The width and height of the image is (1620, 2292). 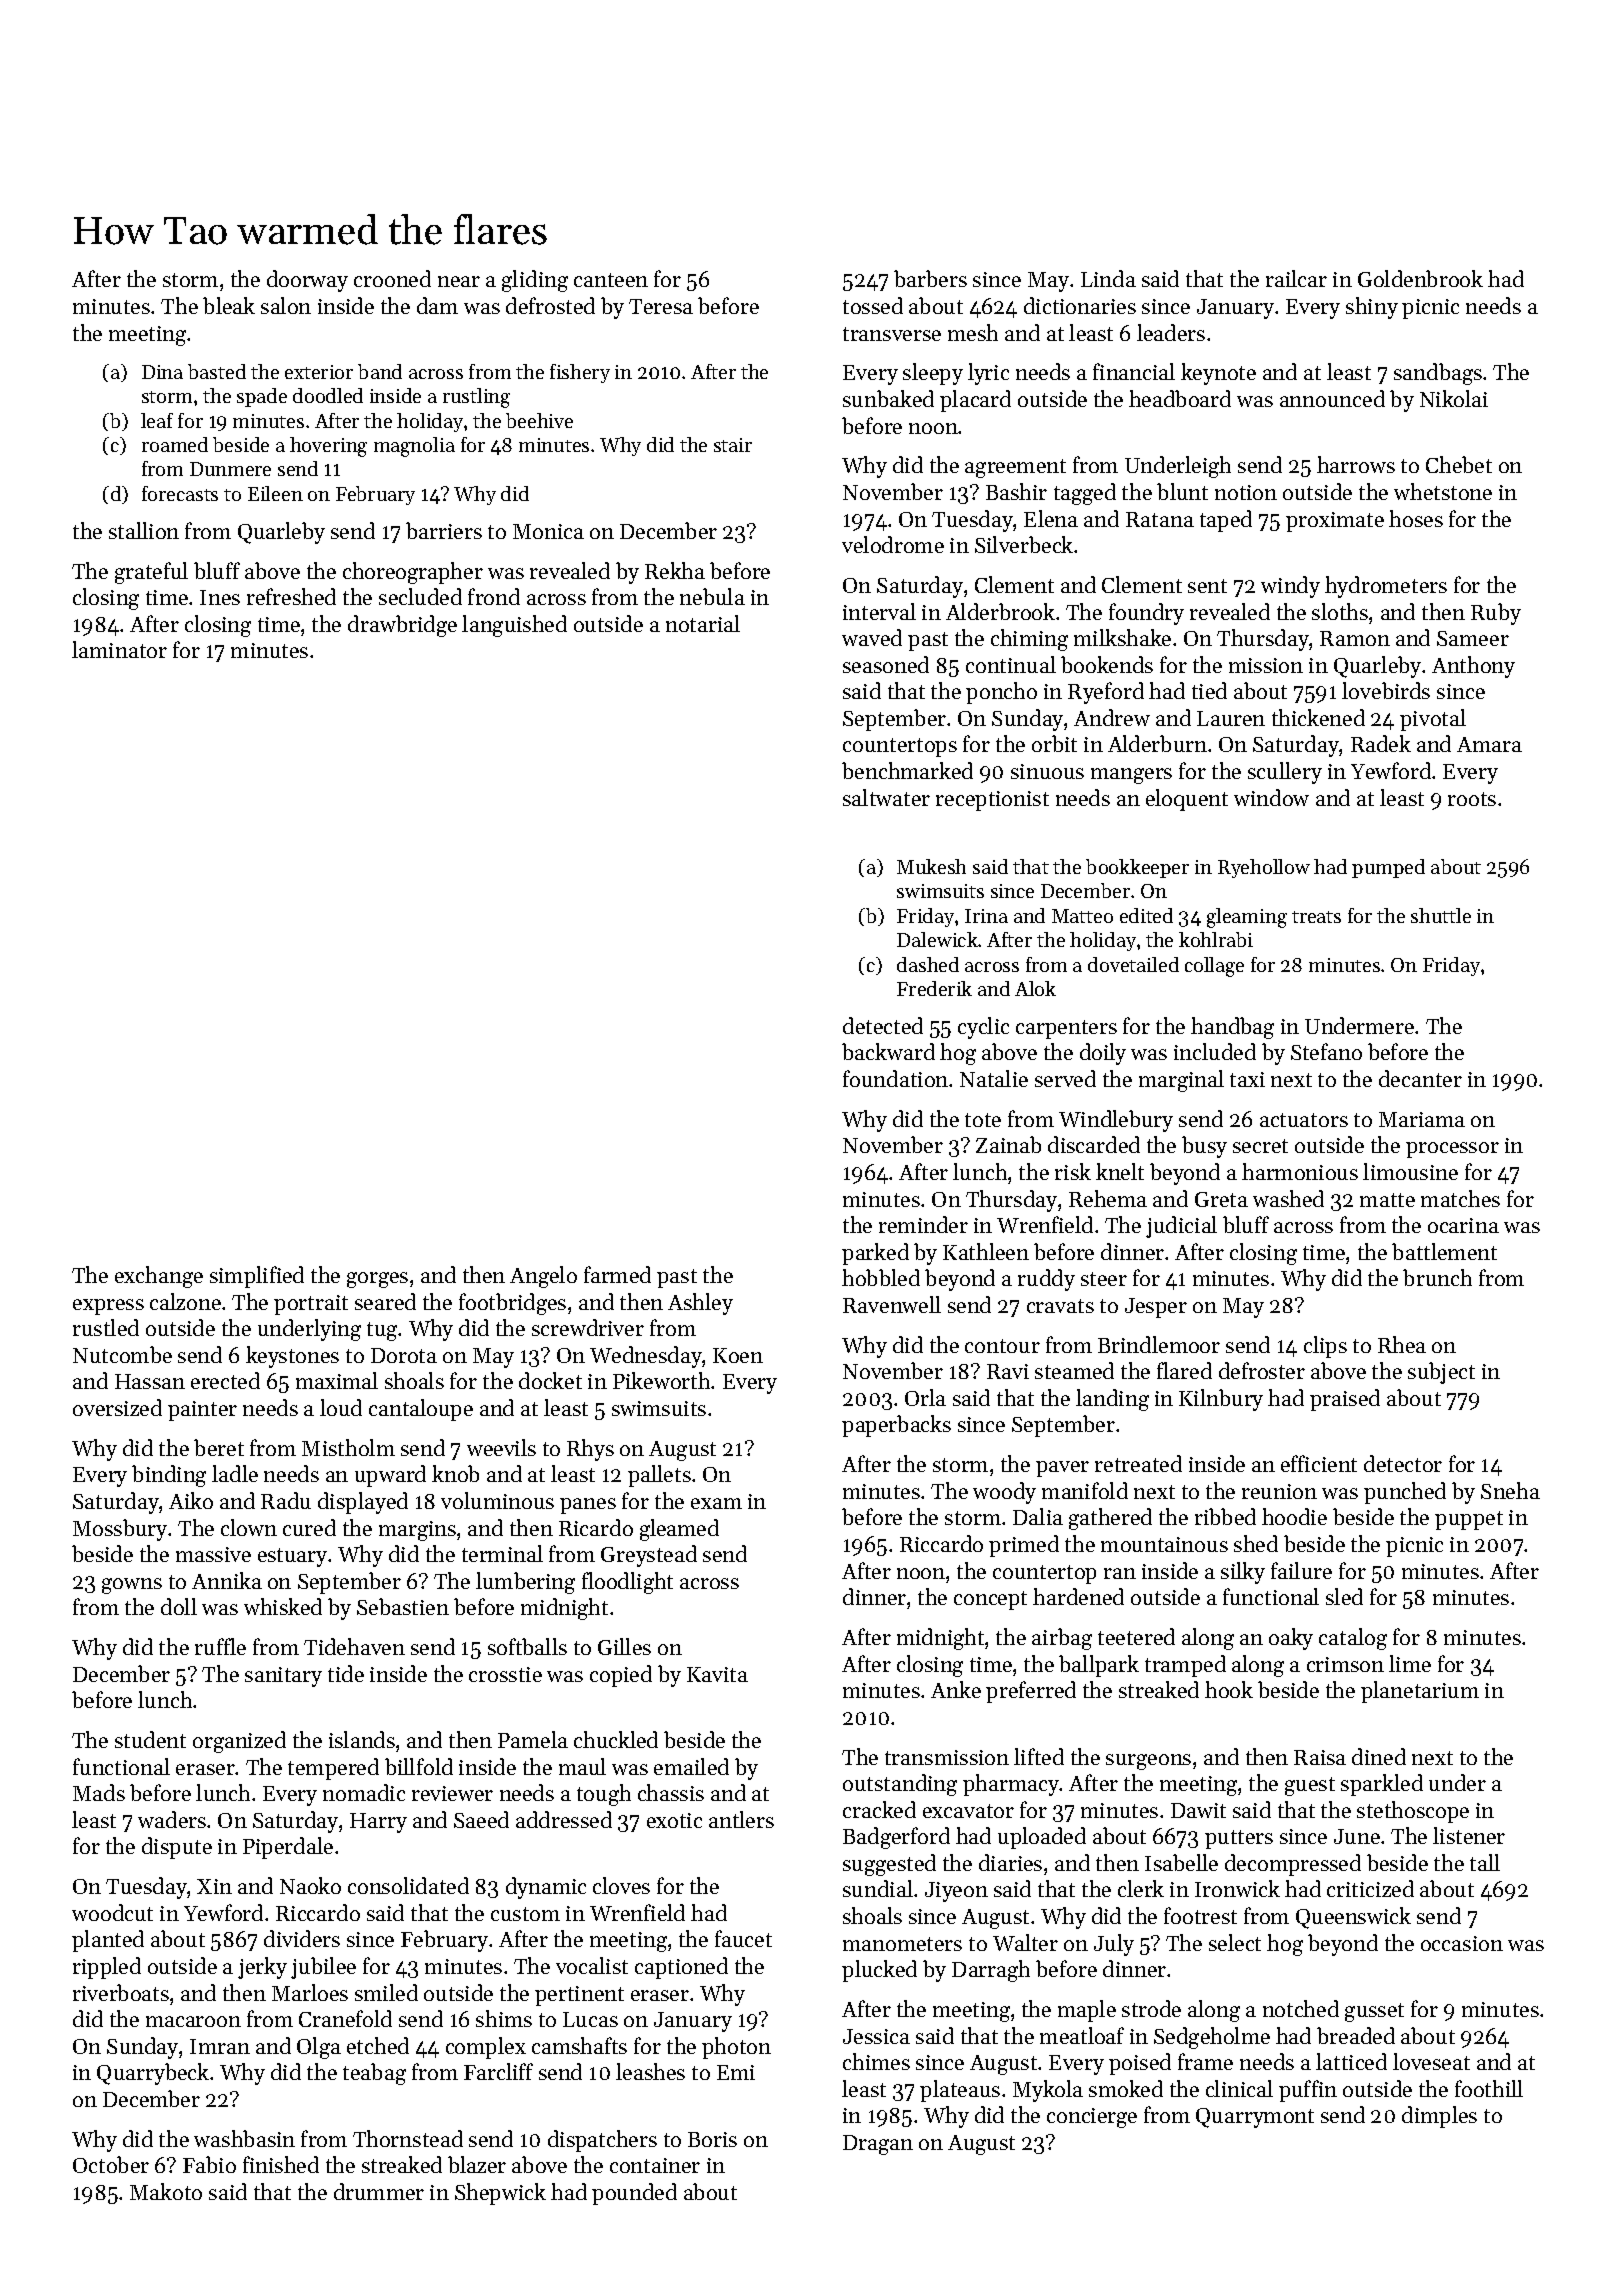 I want to click on pounded, so click(x=634, y=2194).
